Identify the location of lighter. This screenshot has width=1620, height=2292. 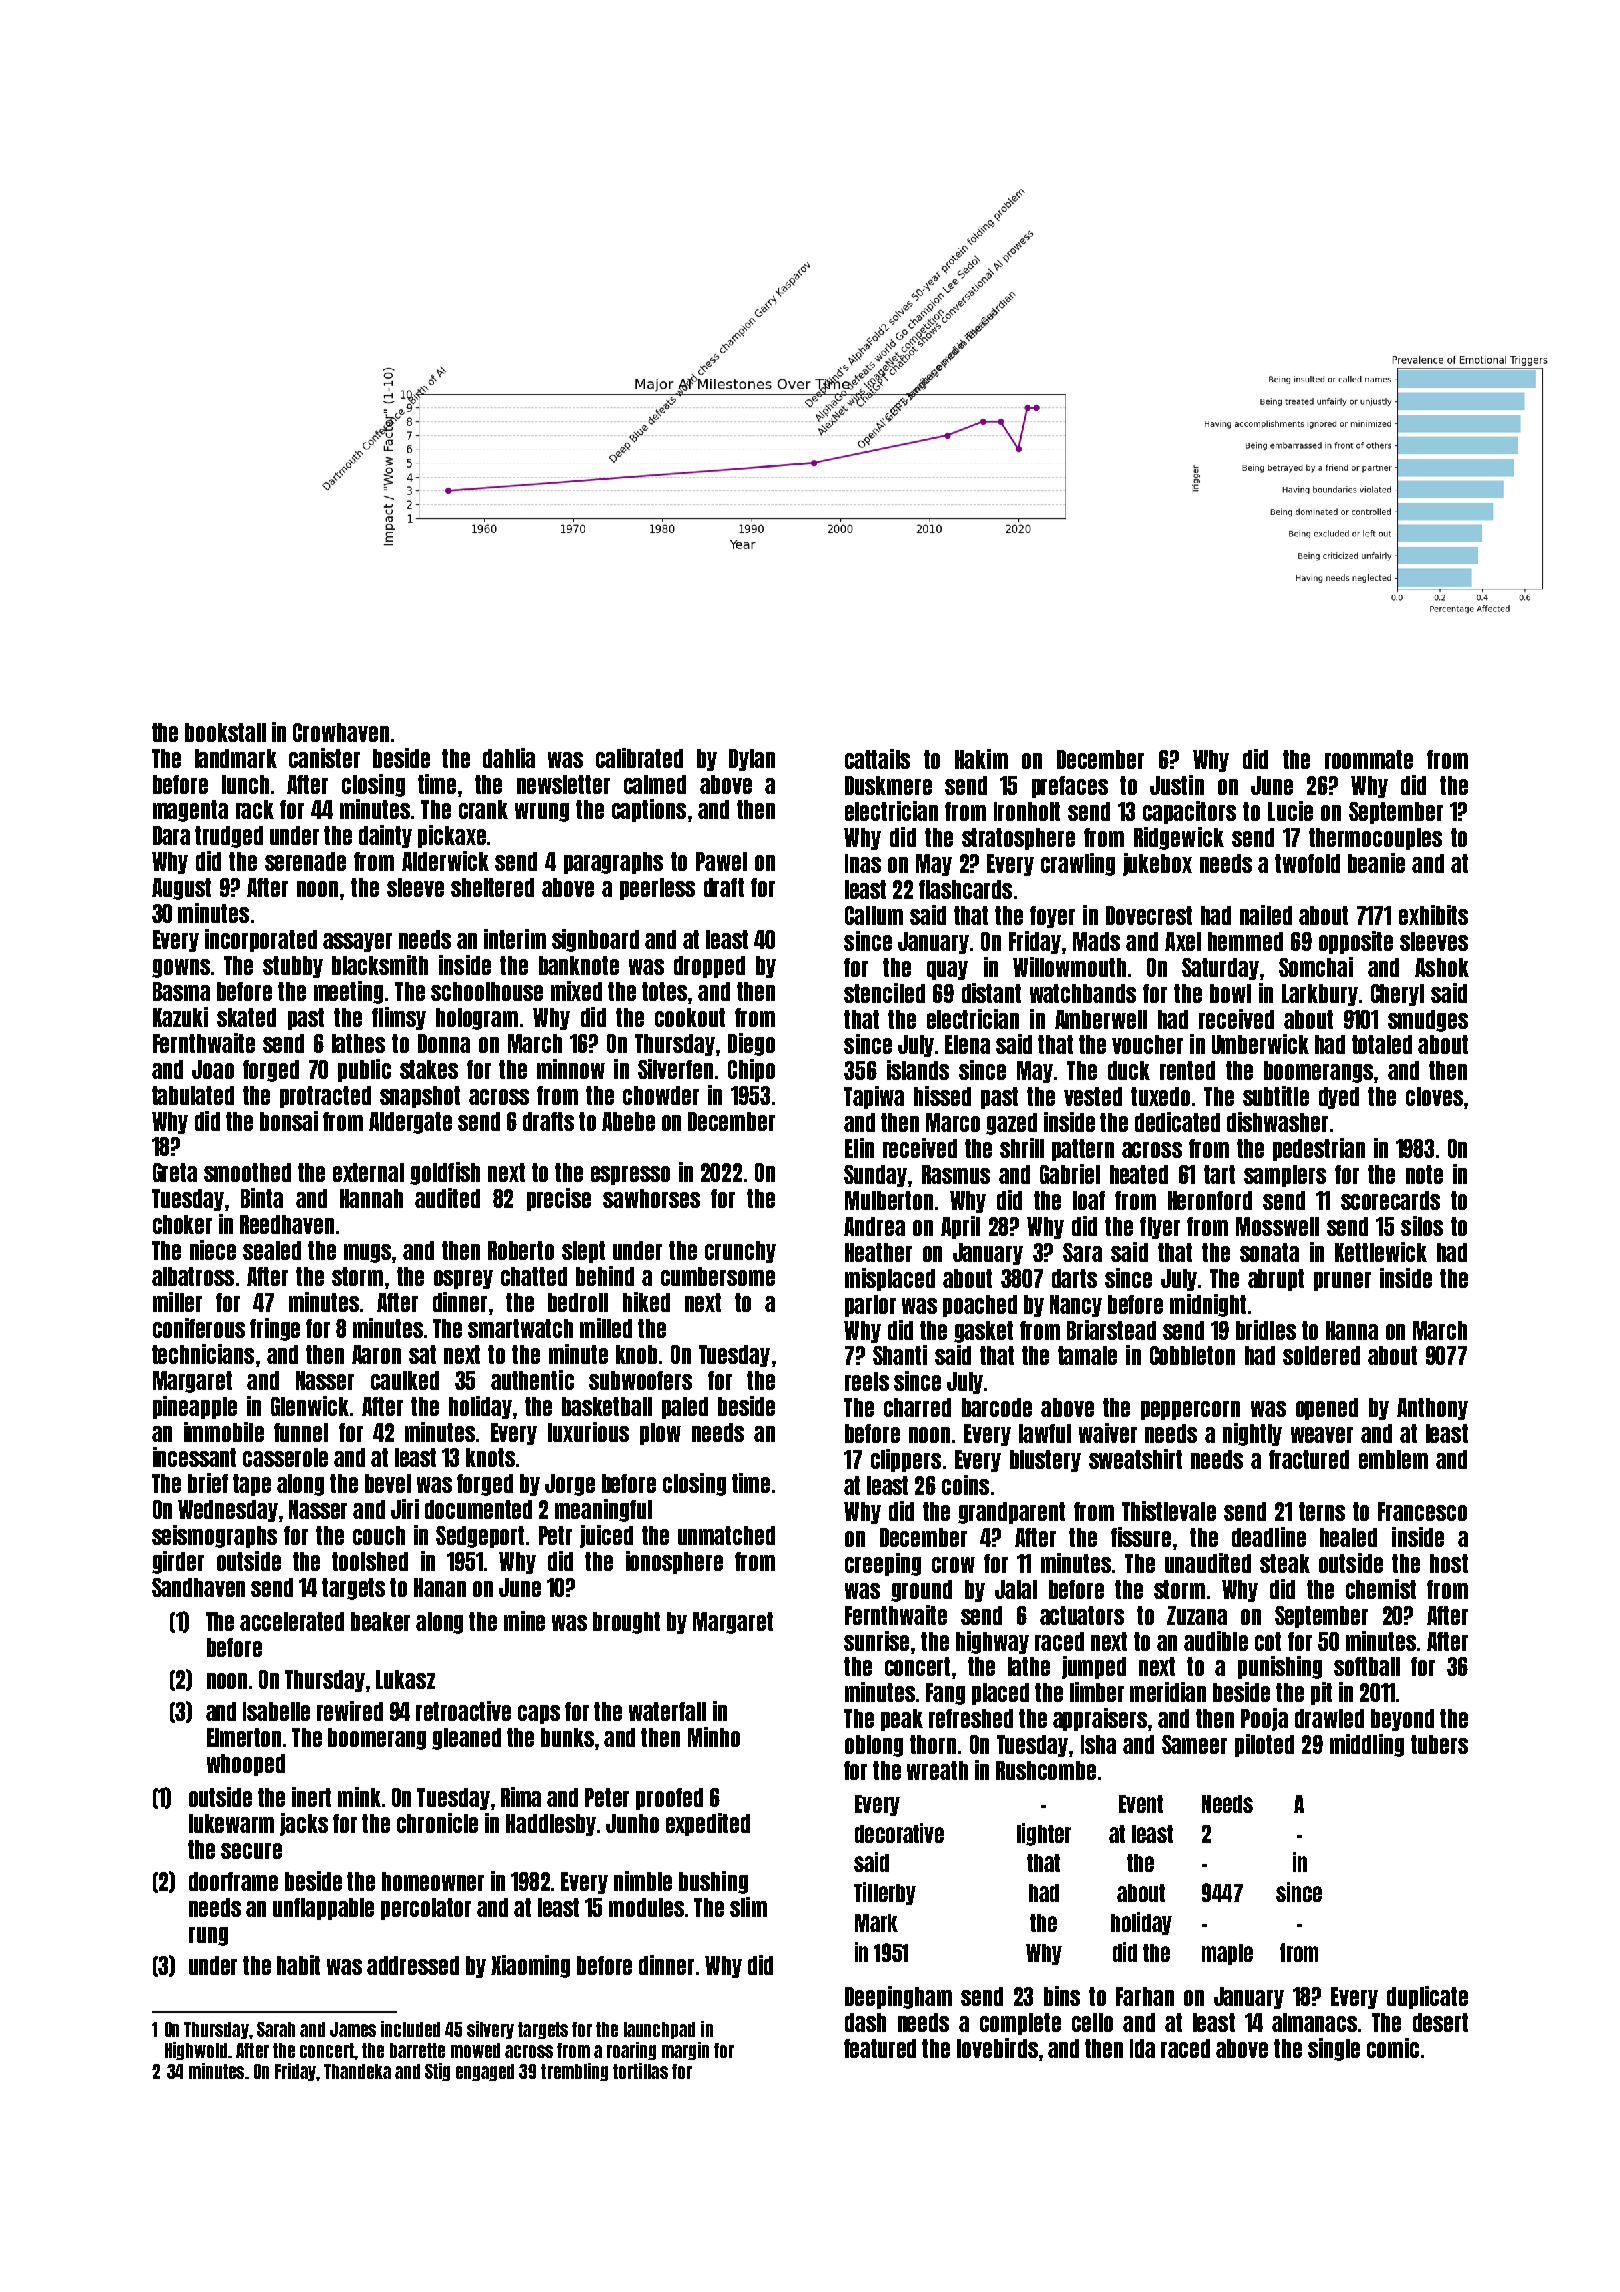
(1044, 1834).
